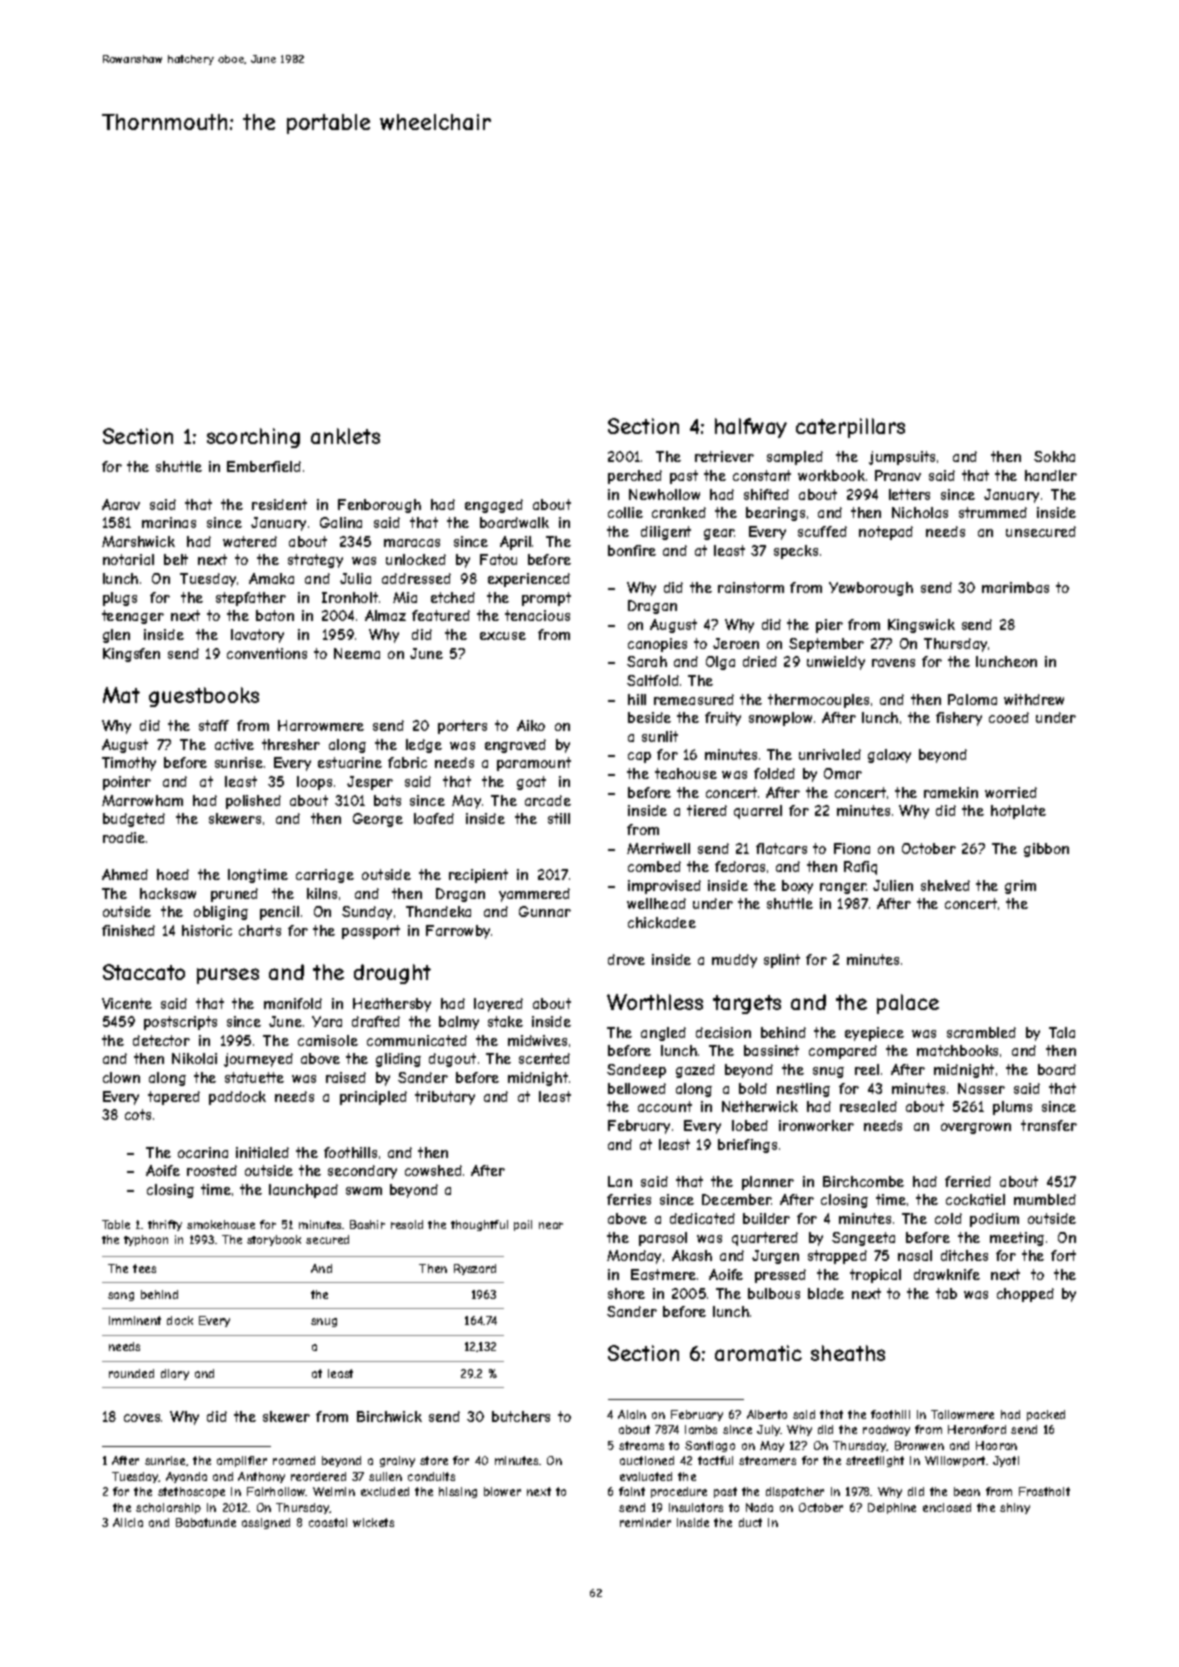 This document has height=1667, width=1179. I want to click on ledge, so click(424, 746).
